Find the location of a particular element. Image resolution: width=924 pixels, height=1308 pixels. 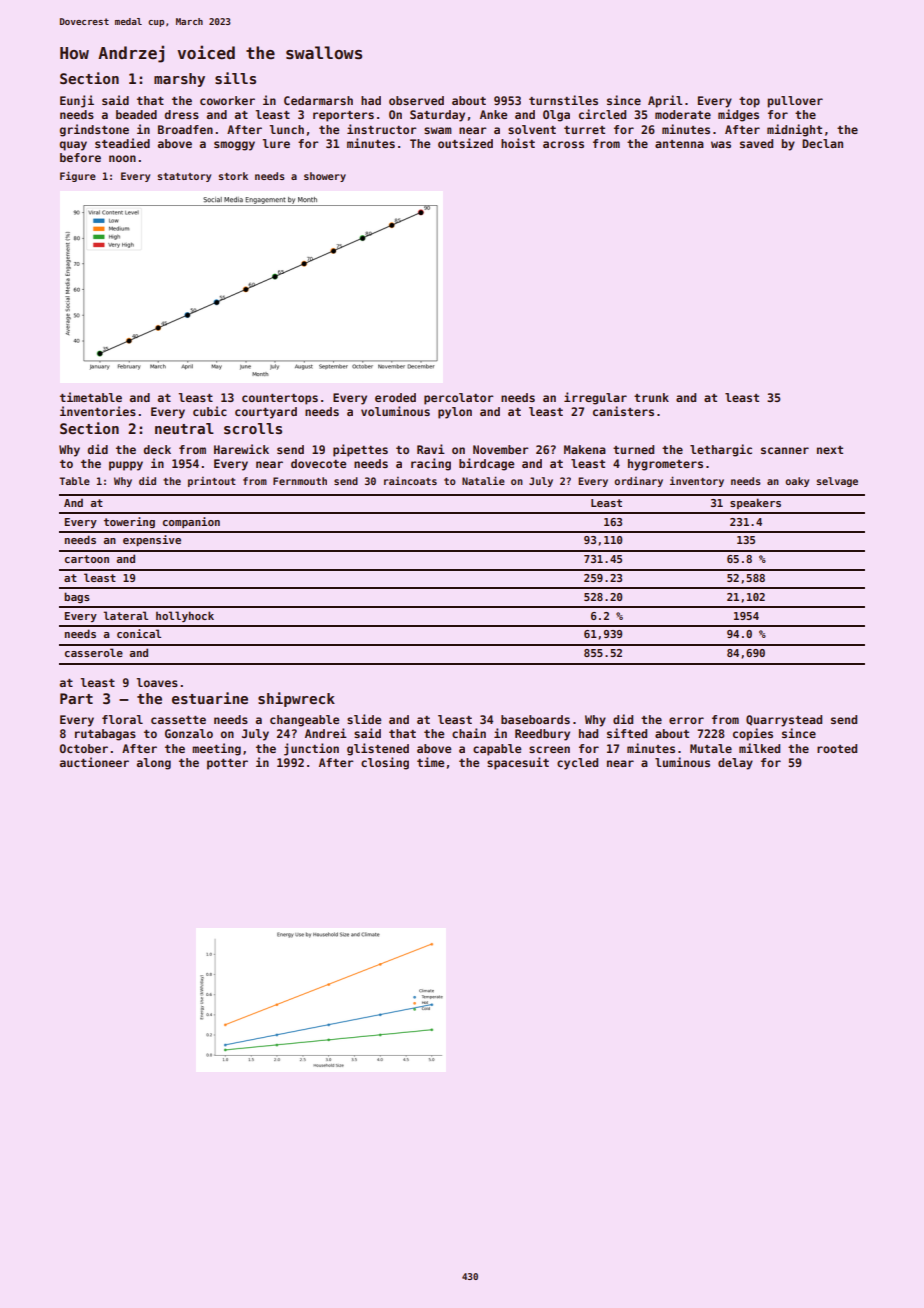

inventories is located at coordinates (98, 411).
